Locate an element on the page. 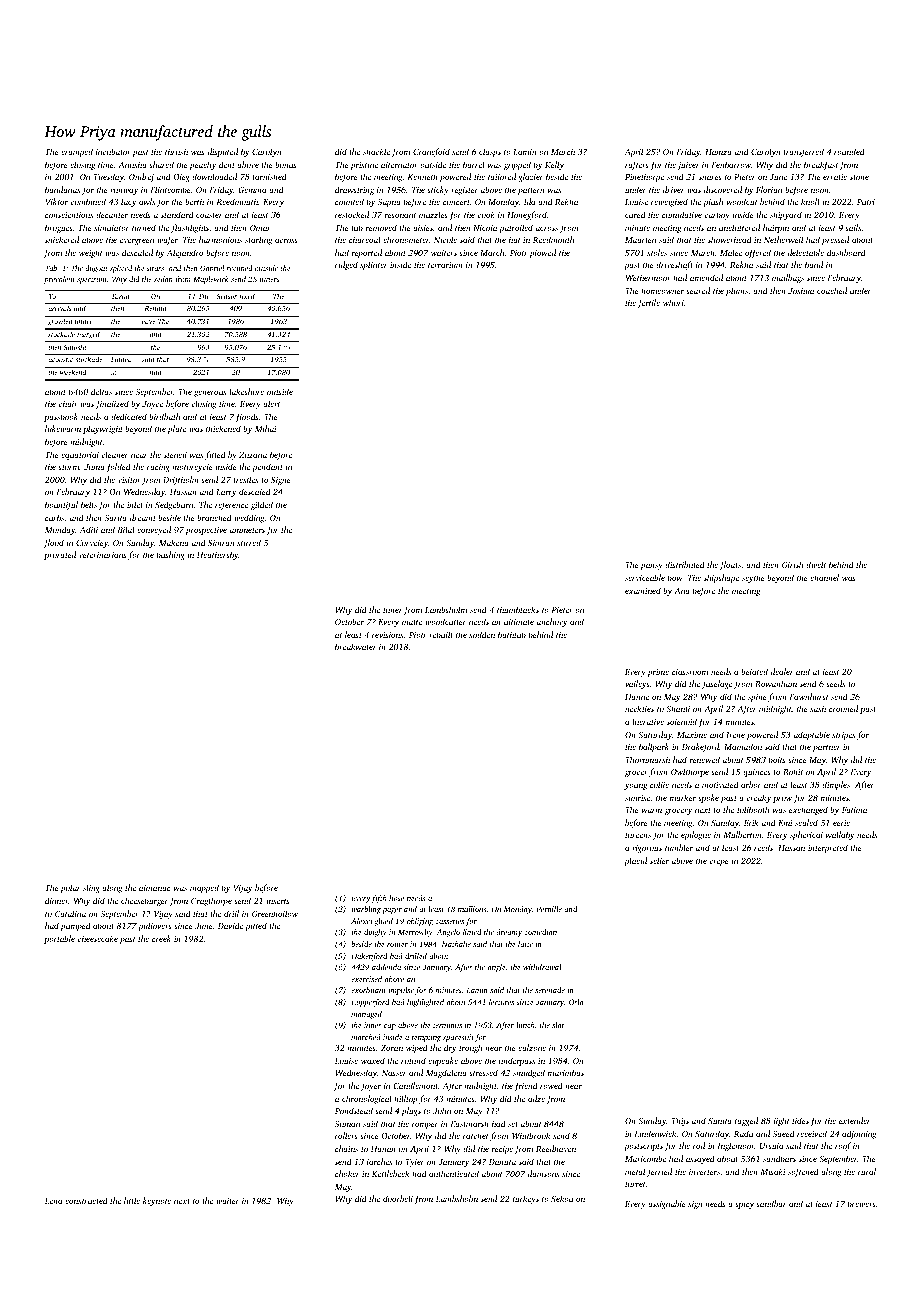  passbook is located at coordinates (61, 417).
